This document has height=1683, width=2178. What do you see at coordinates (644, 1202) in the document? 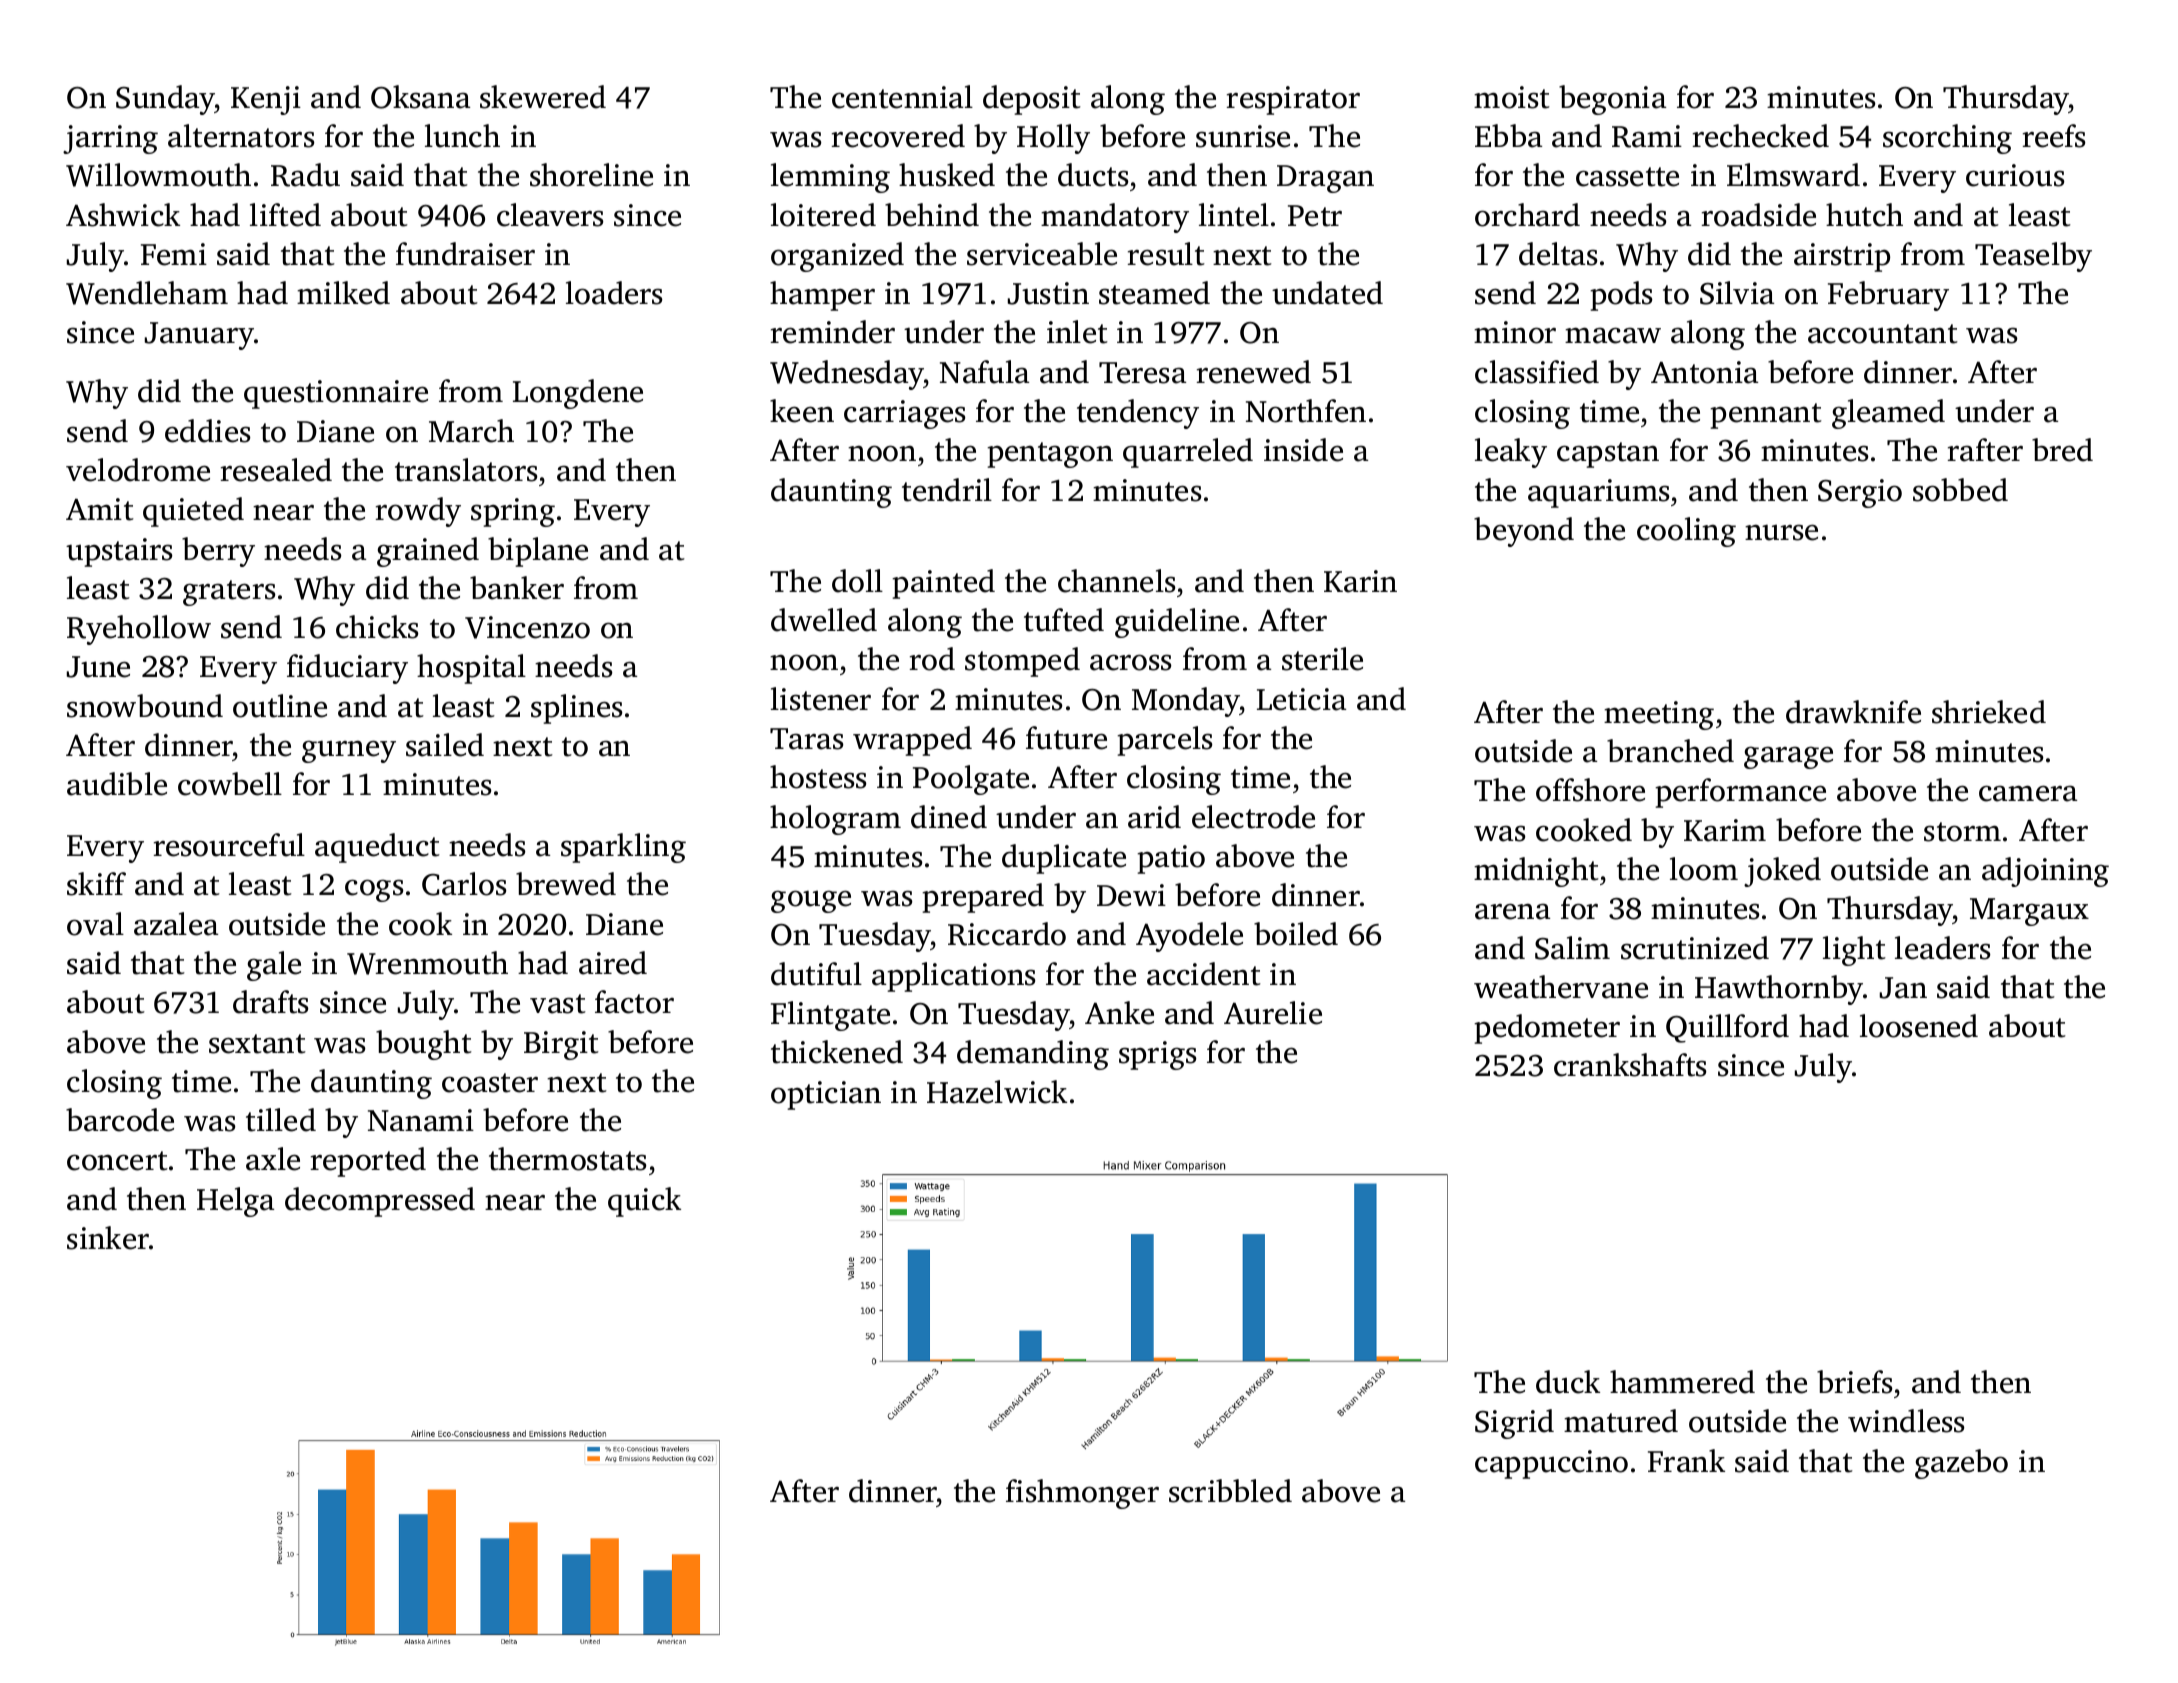
I see `quick` at bounding box center [644, 1202].
